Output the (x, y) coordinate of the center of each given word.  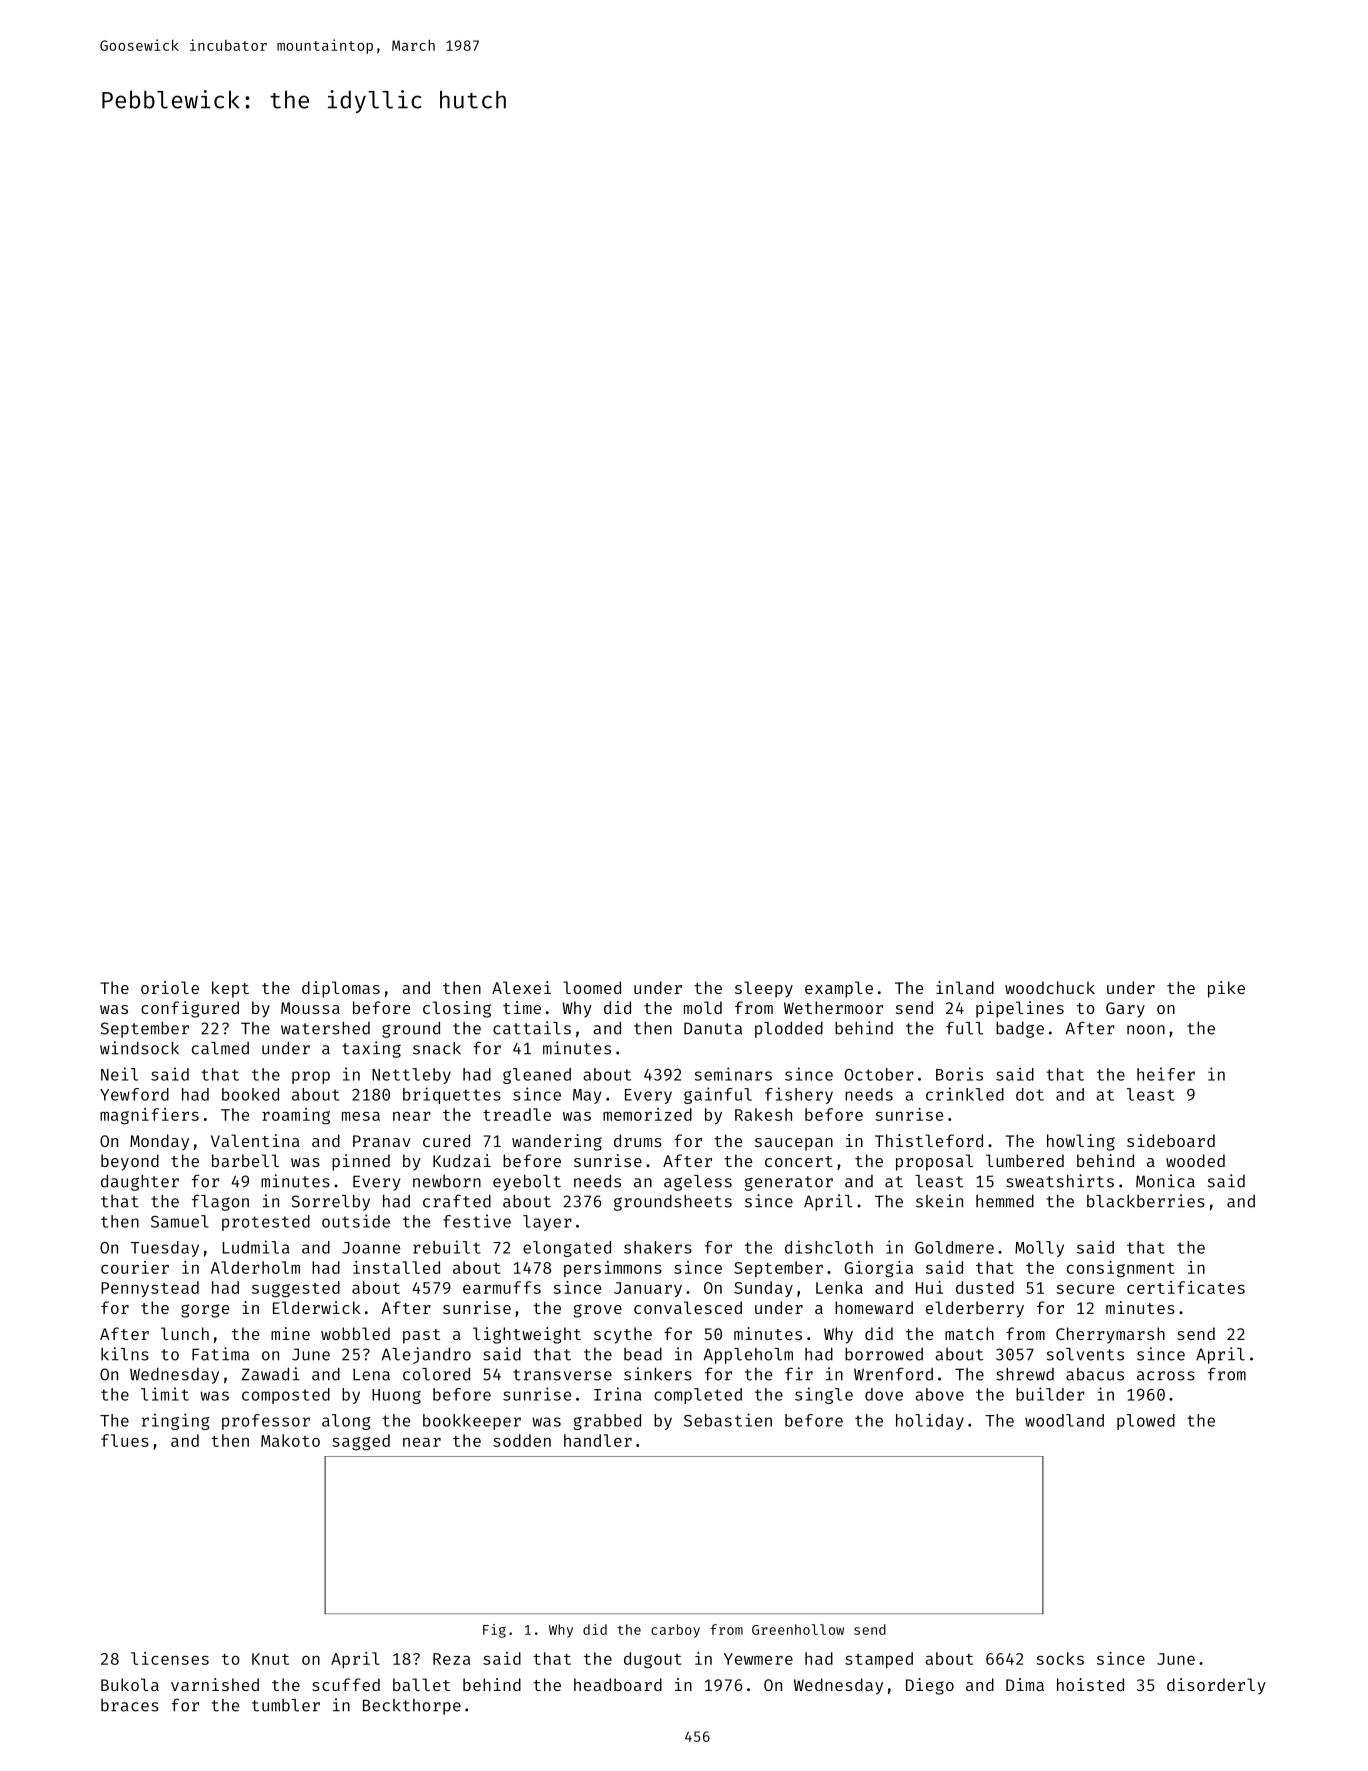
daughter (140, 1183)
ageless (698, 1183)
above (939, 1394)
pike (1226, 989)
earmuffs (502, 1287)
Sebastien (728, 1420)
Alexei (521, 987)
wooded (1195, 1160)
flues (125, 1440)
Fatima (220, 1354)
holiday (930, 1421)
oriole (170, 987)
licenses (170, 1658)
